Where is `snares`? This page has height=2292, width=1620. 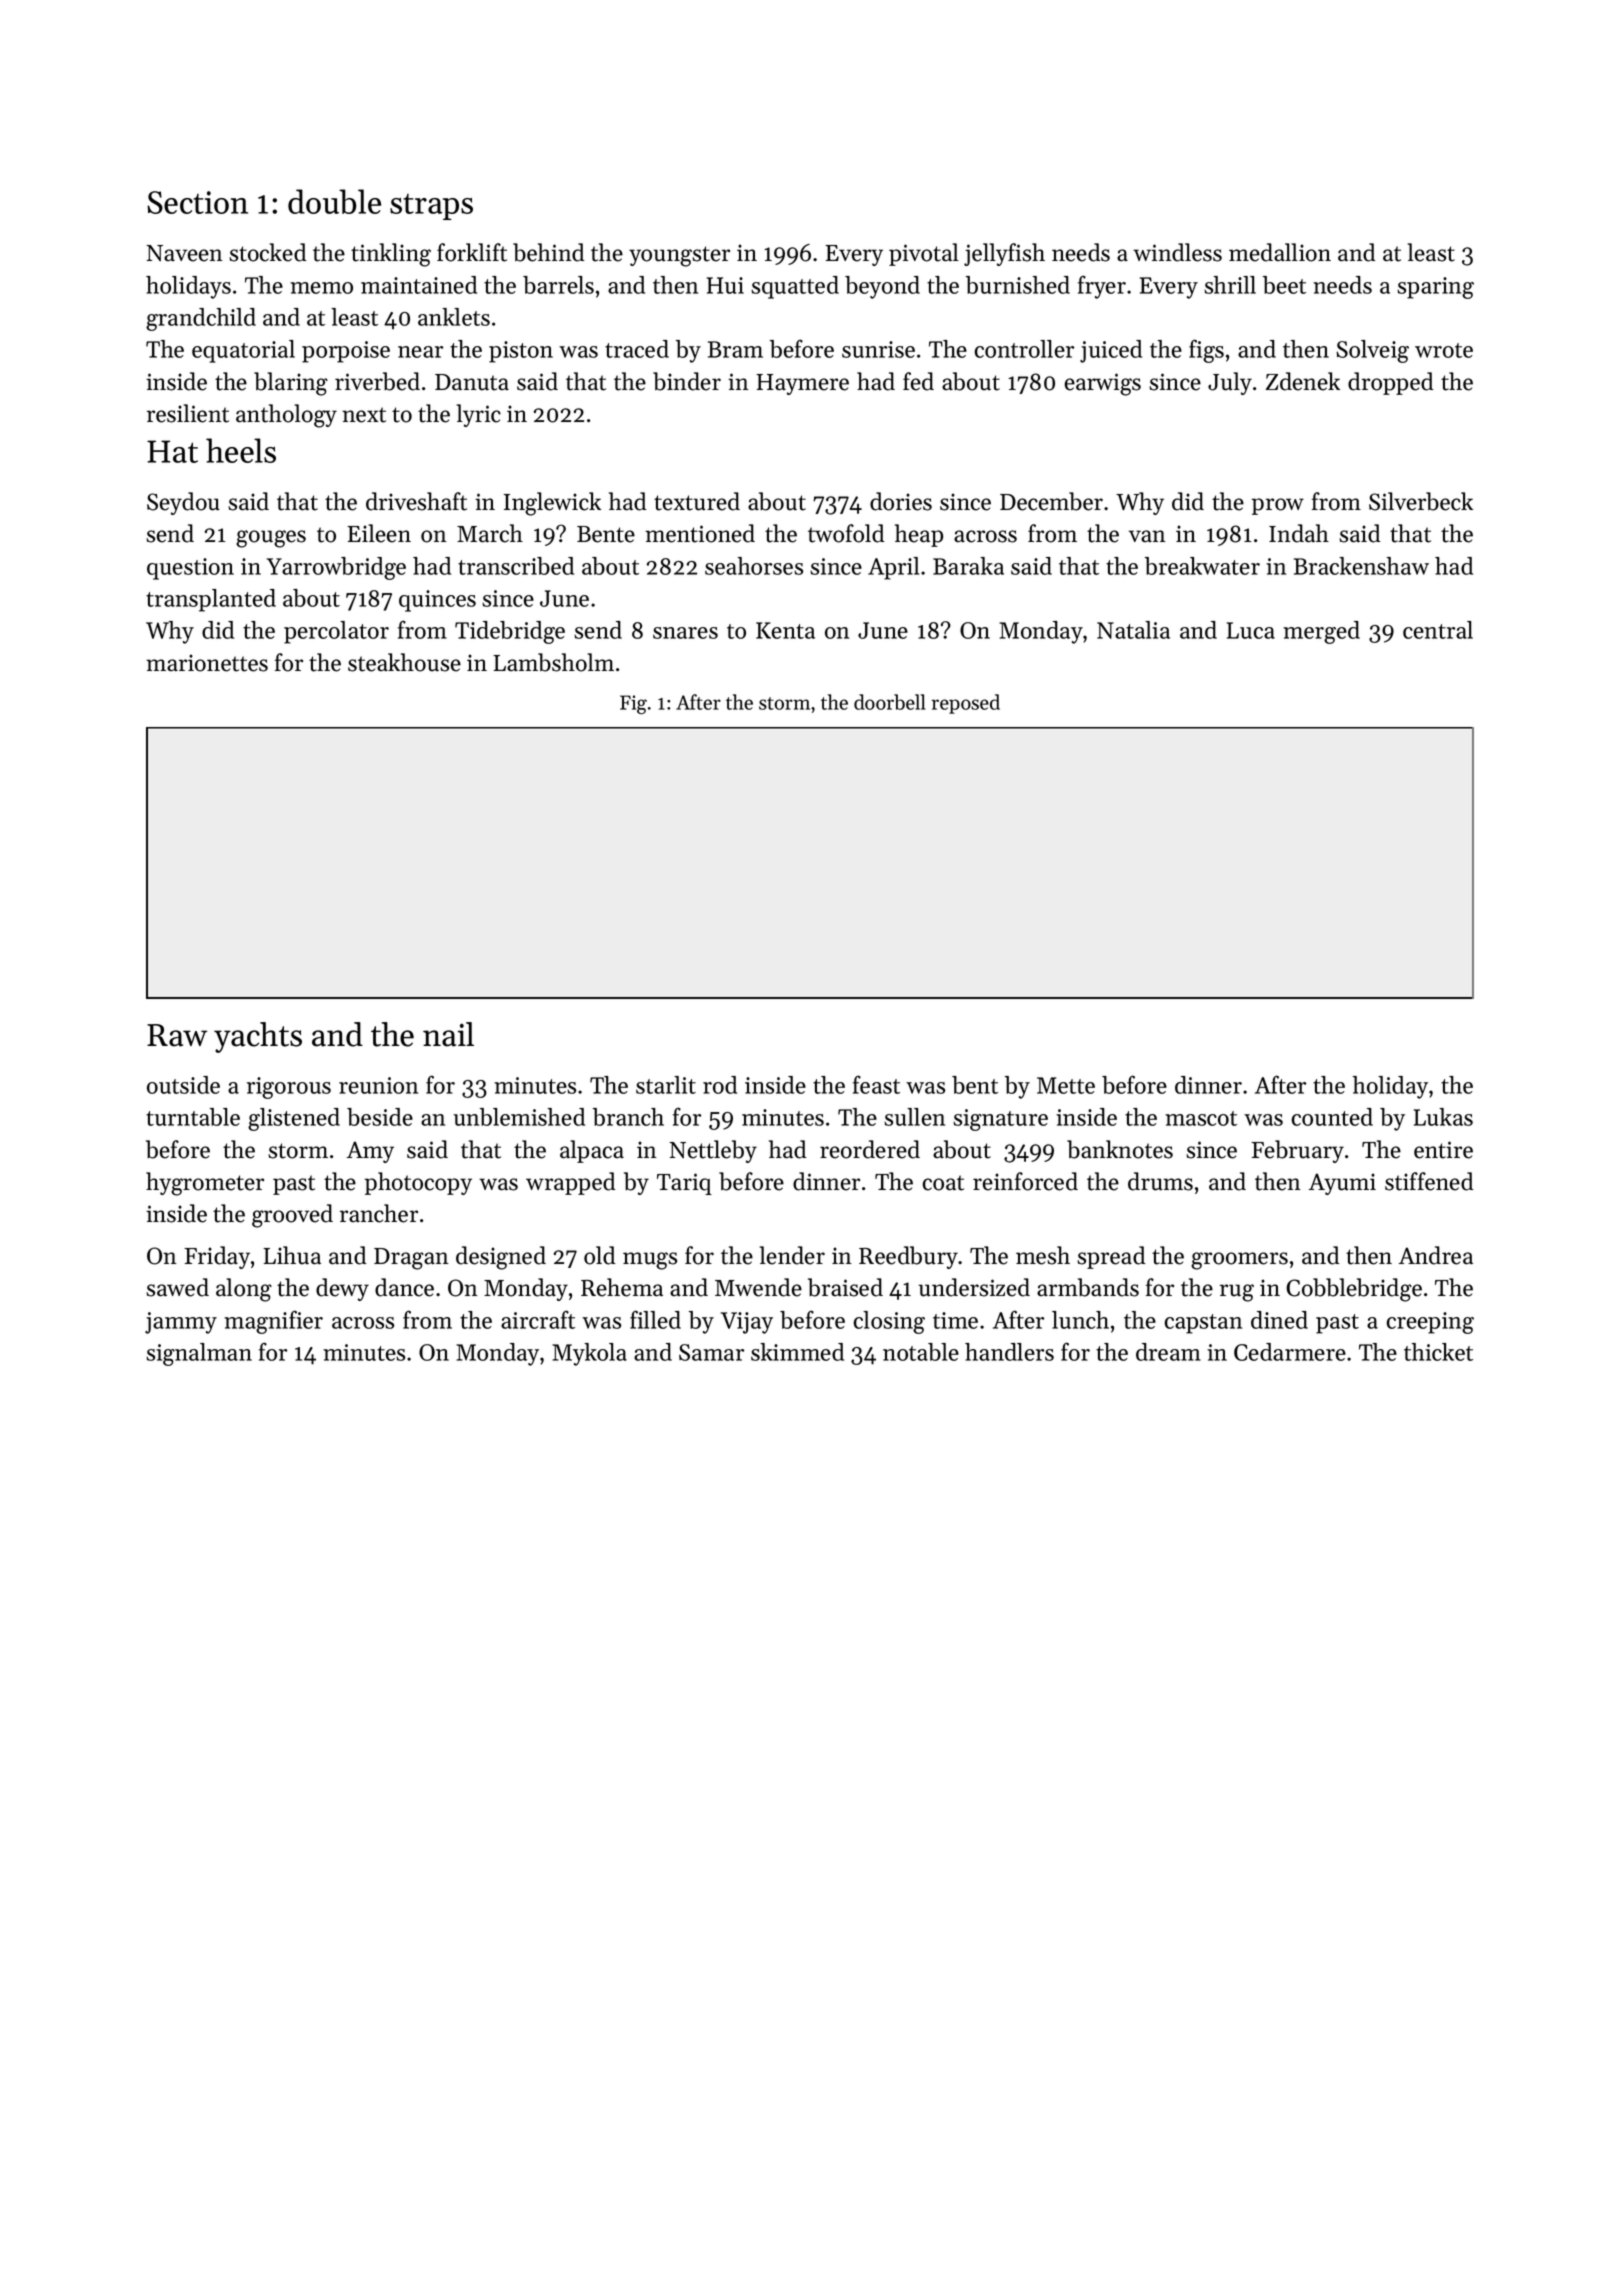
snares is located at coordinates (685, 633).
